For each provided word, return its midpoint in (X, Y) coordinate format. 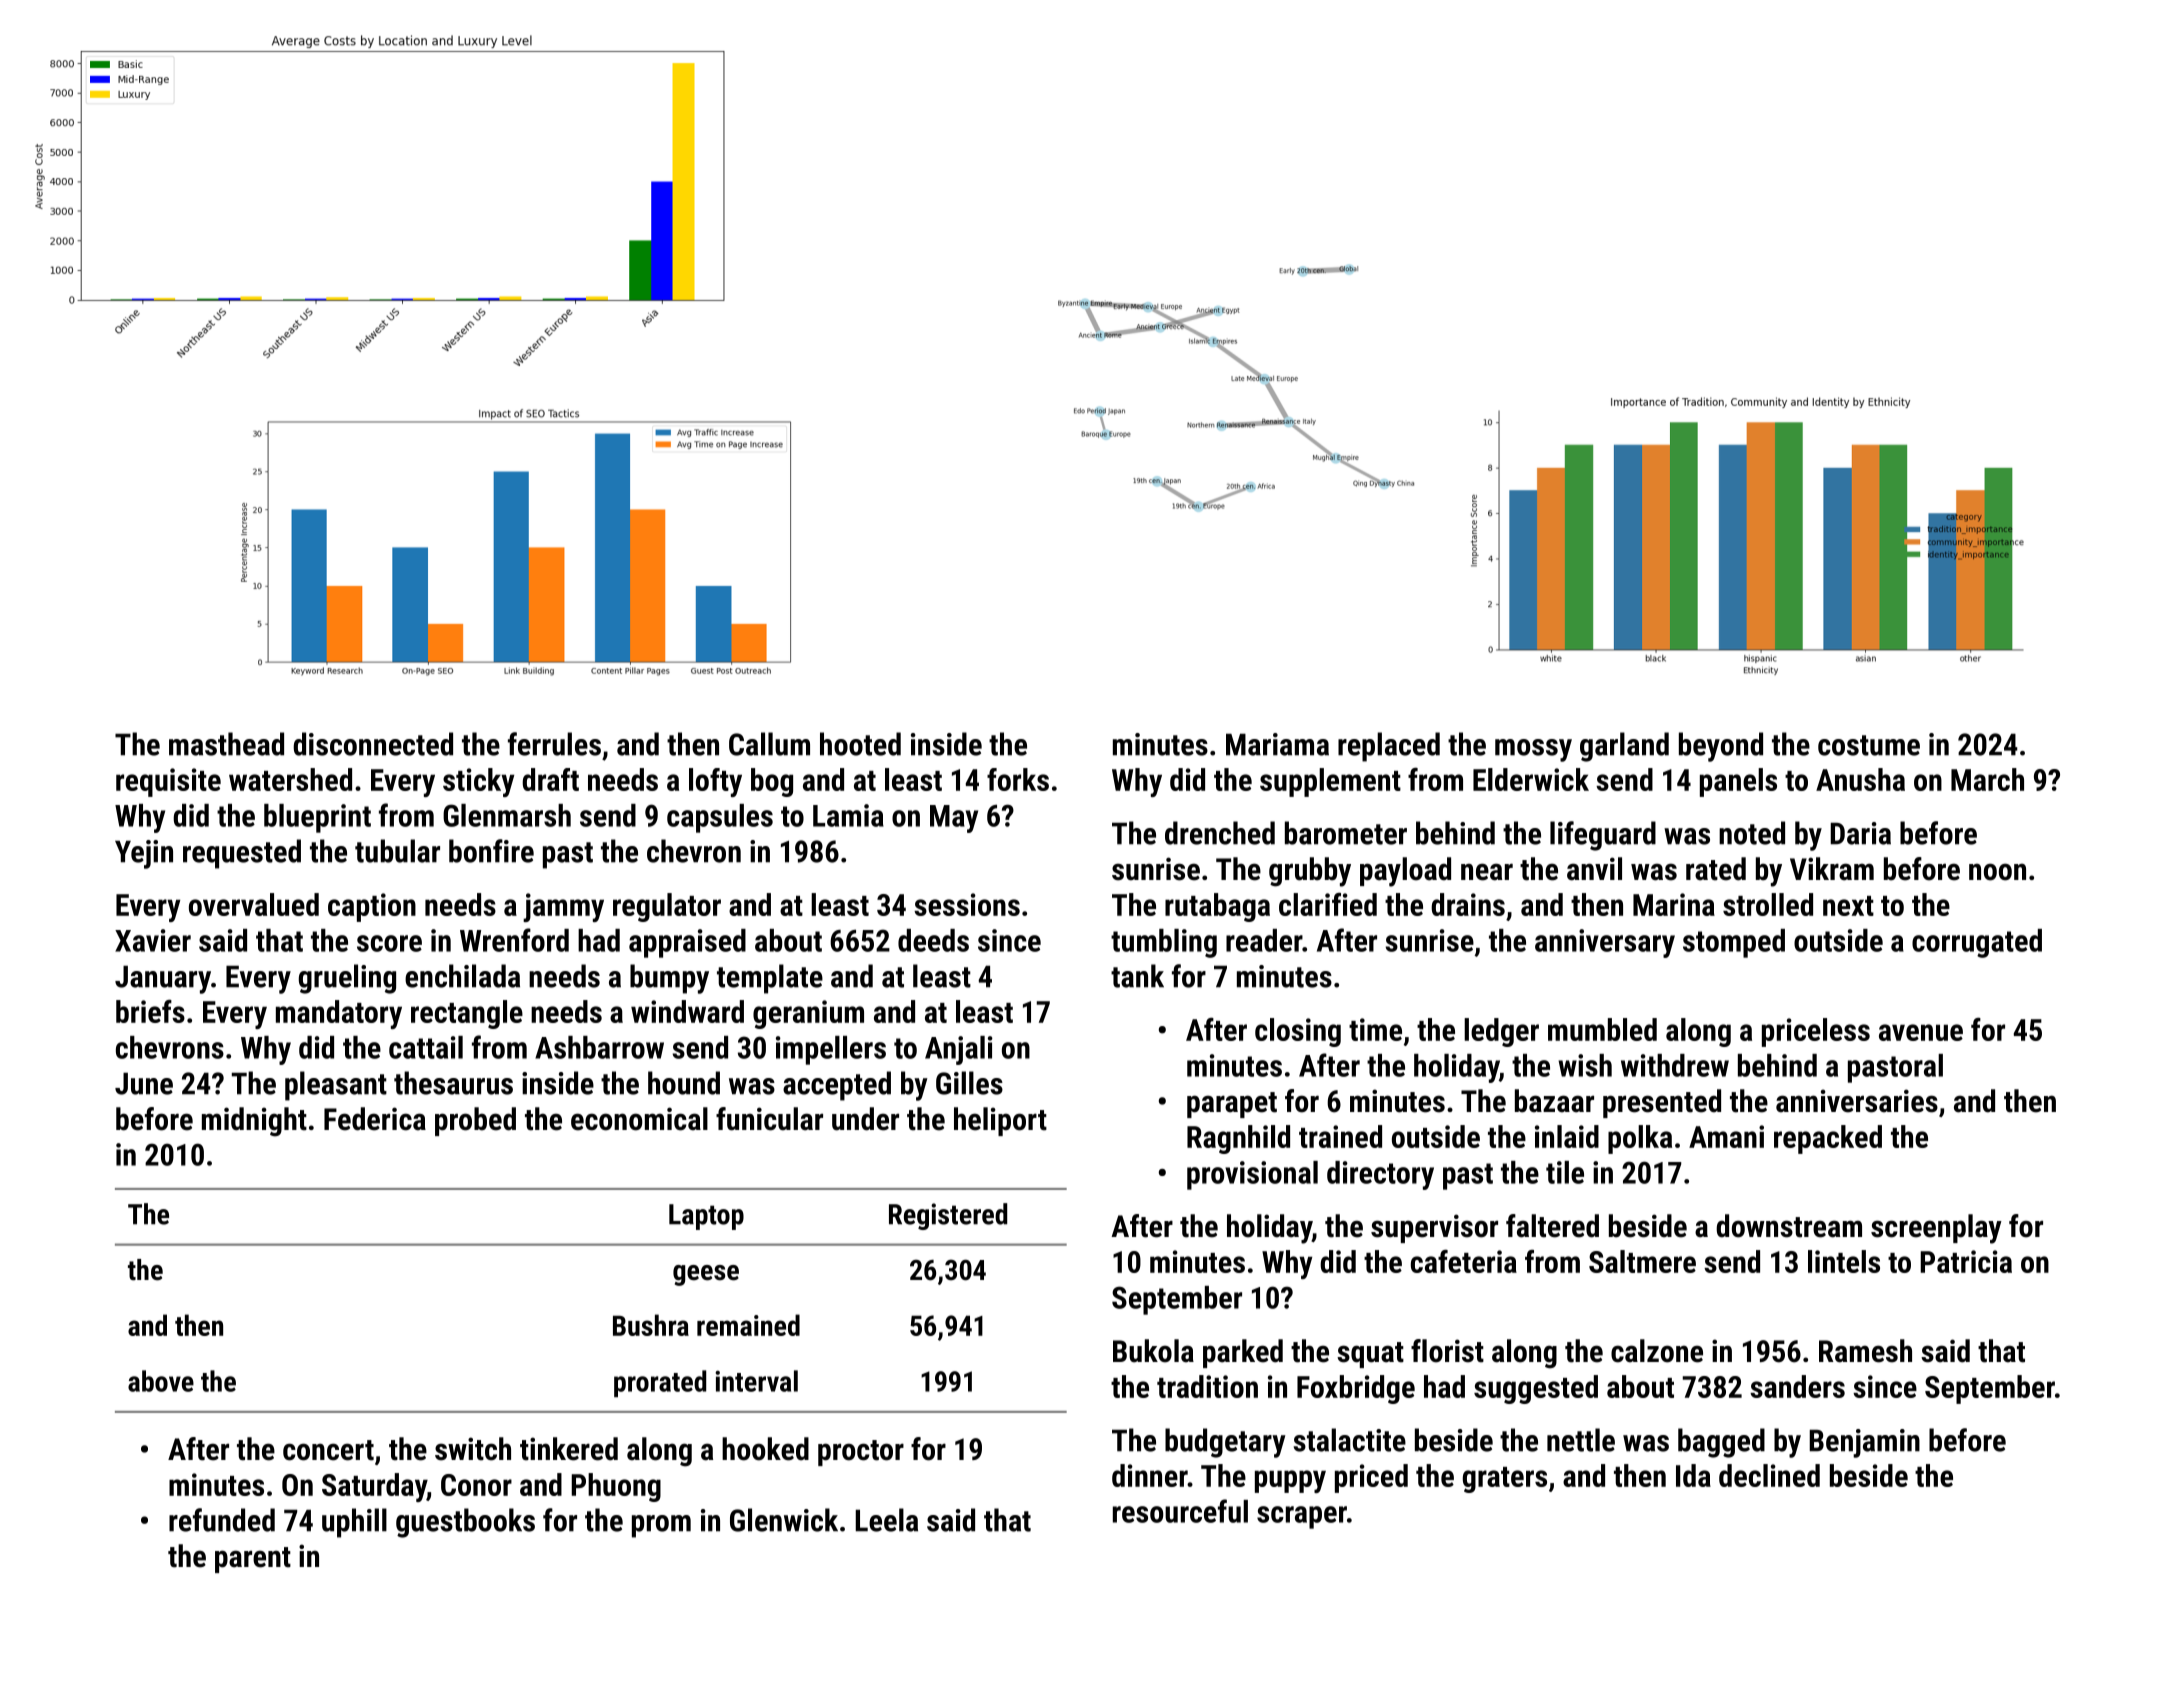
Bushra (651, 1325)
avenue (1921, 1032)
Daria (1860, 833)
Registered (948, 1216)
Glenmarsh (507, 815)
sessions (967, 904)
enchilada (462, 976)
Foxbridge (1356, 1389)
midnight (254, 1122)
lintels (1844, 1261)
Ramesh (1865, 1351)
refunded (222, 1520)
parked (1243, 1353)
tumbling (1164, 943)
